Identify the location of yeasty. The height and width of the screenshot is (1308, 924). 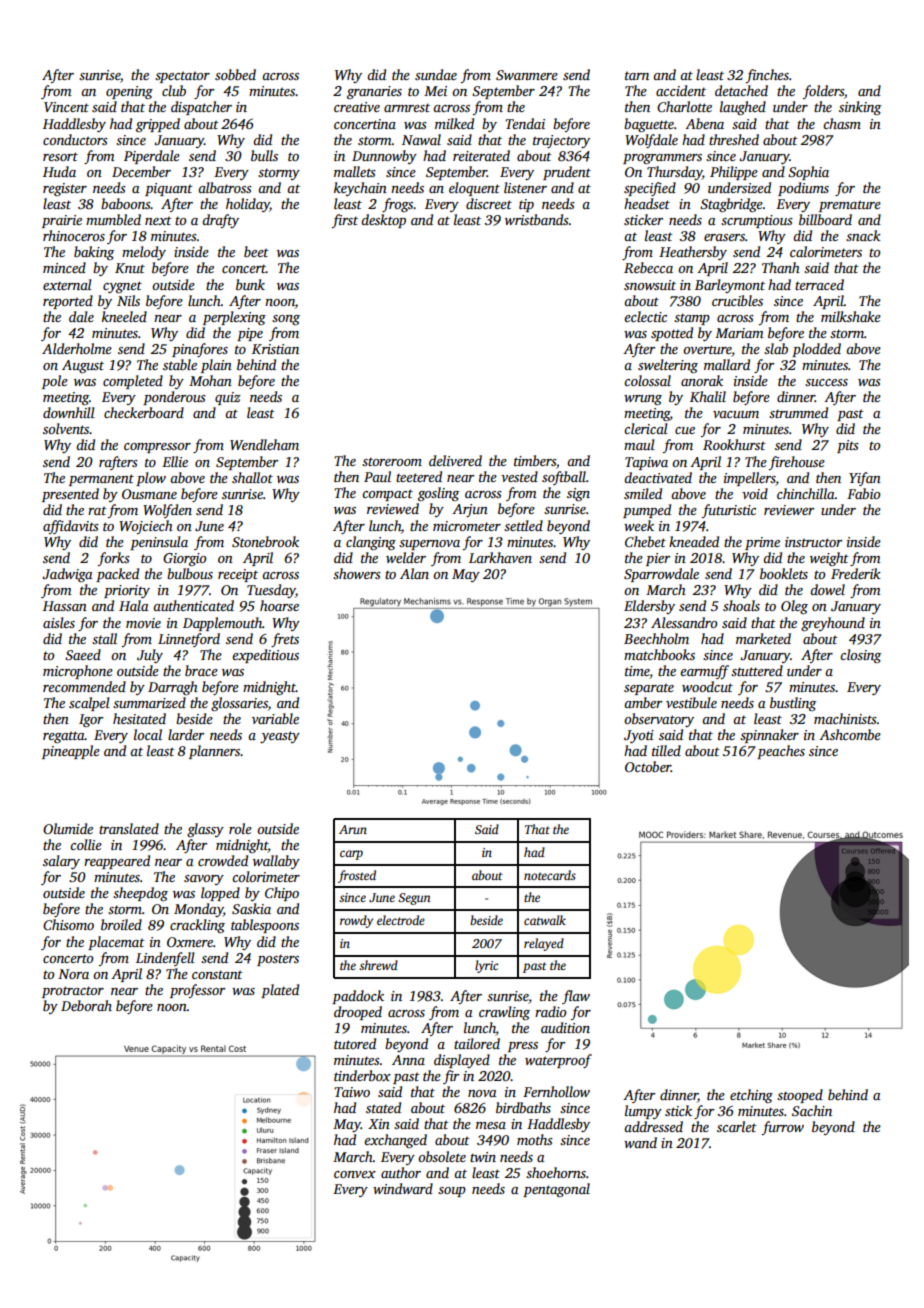
(280, 737).
